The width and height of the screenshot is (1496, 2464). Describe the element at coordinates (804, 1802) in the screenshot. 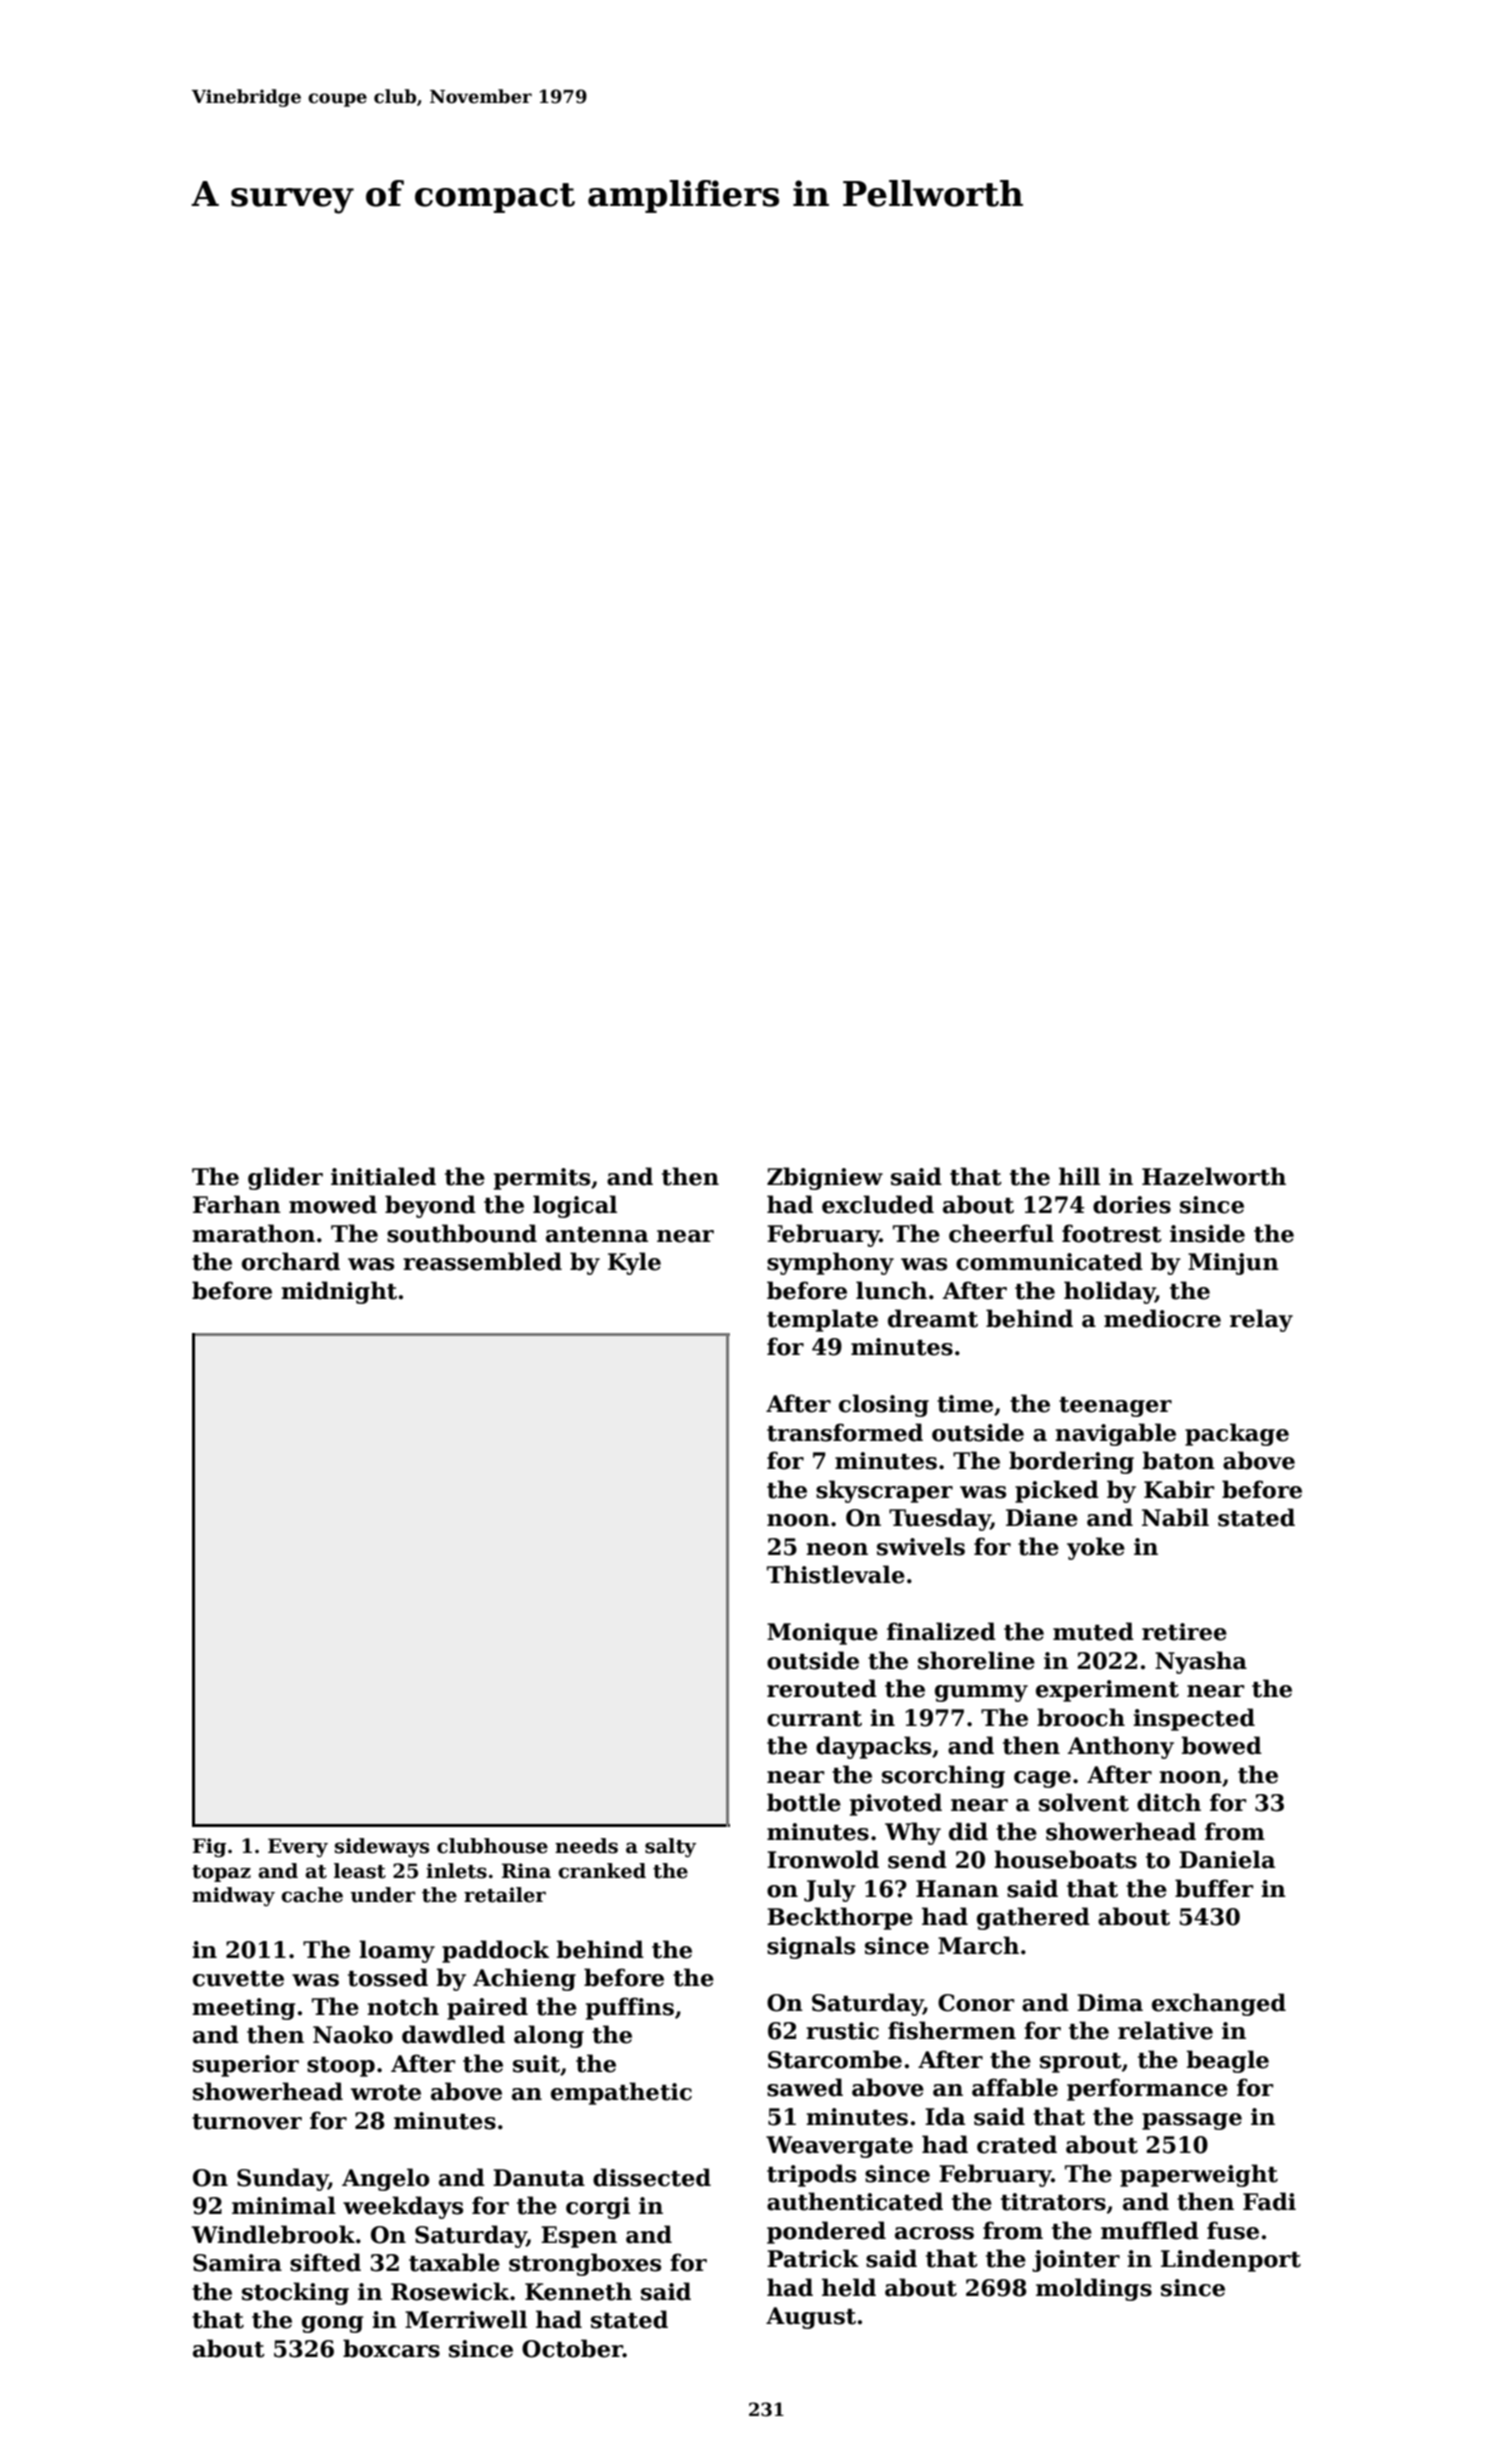

I see `bottle` at that location.
